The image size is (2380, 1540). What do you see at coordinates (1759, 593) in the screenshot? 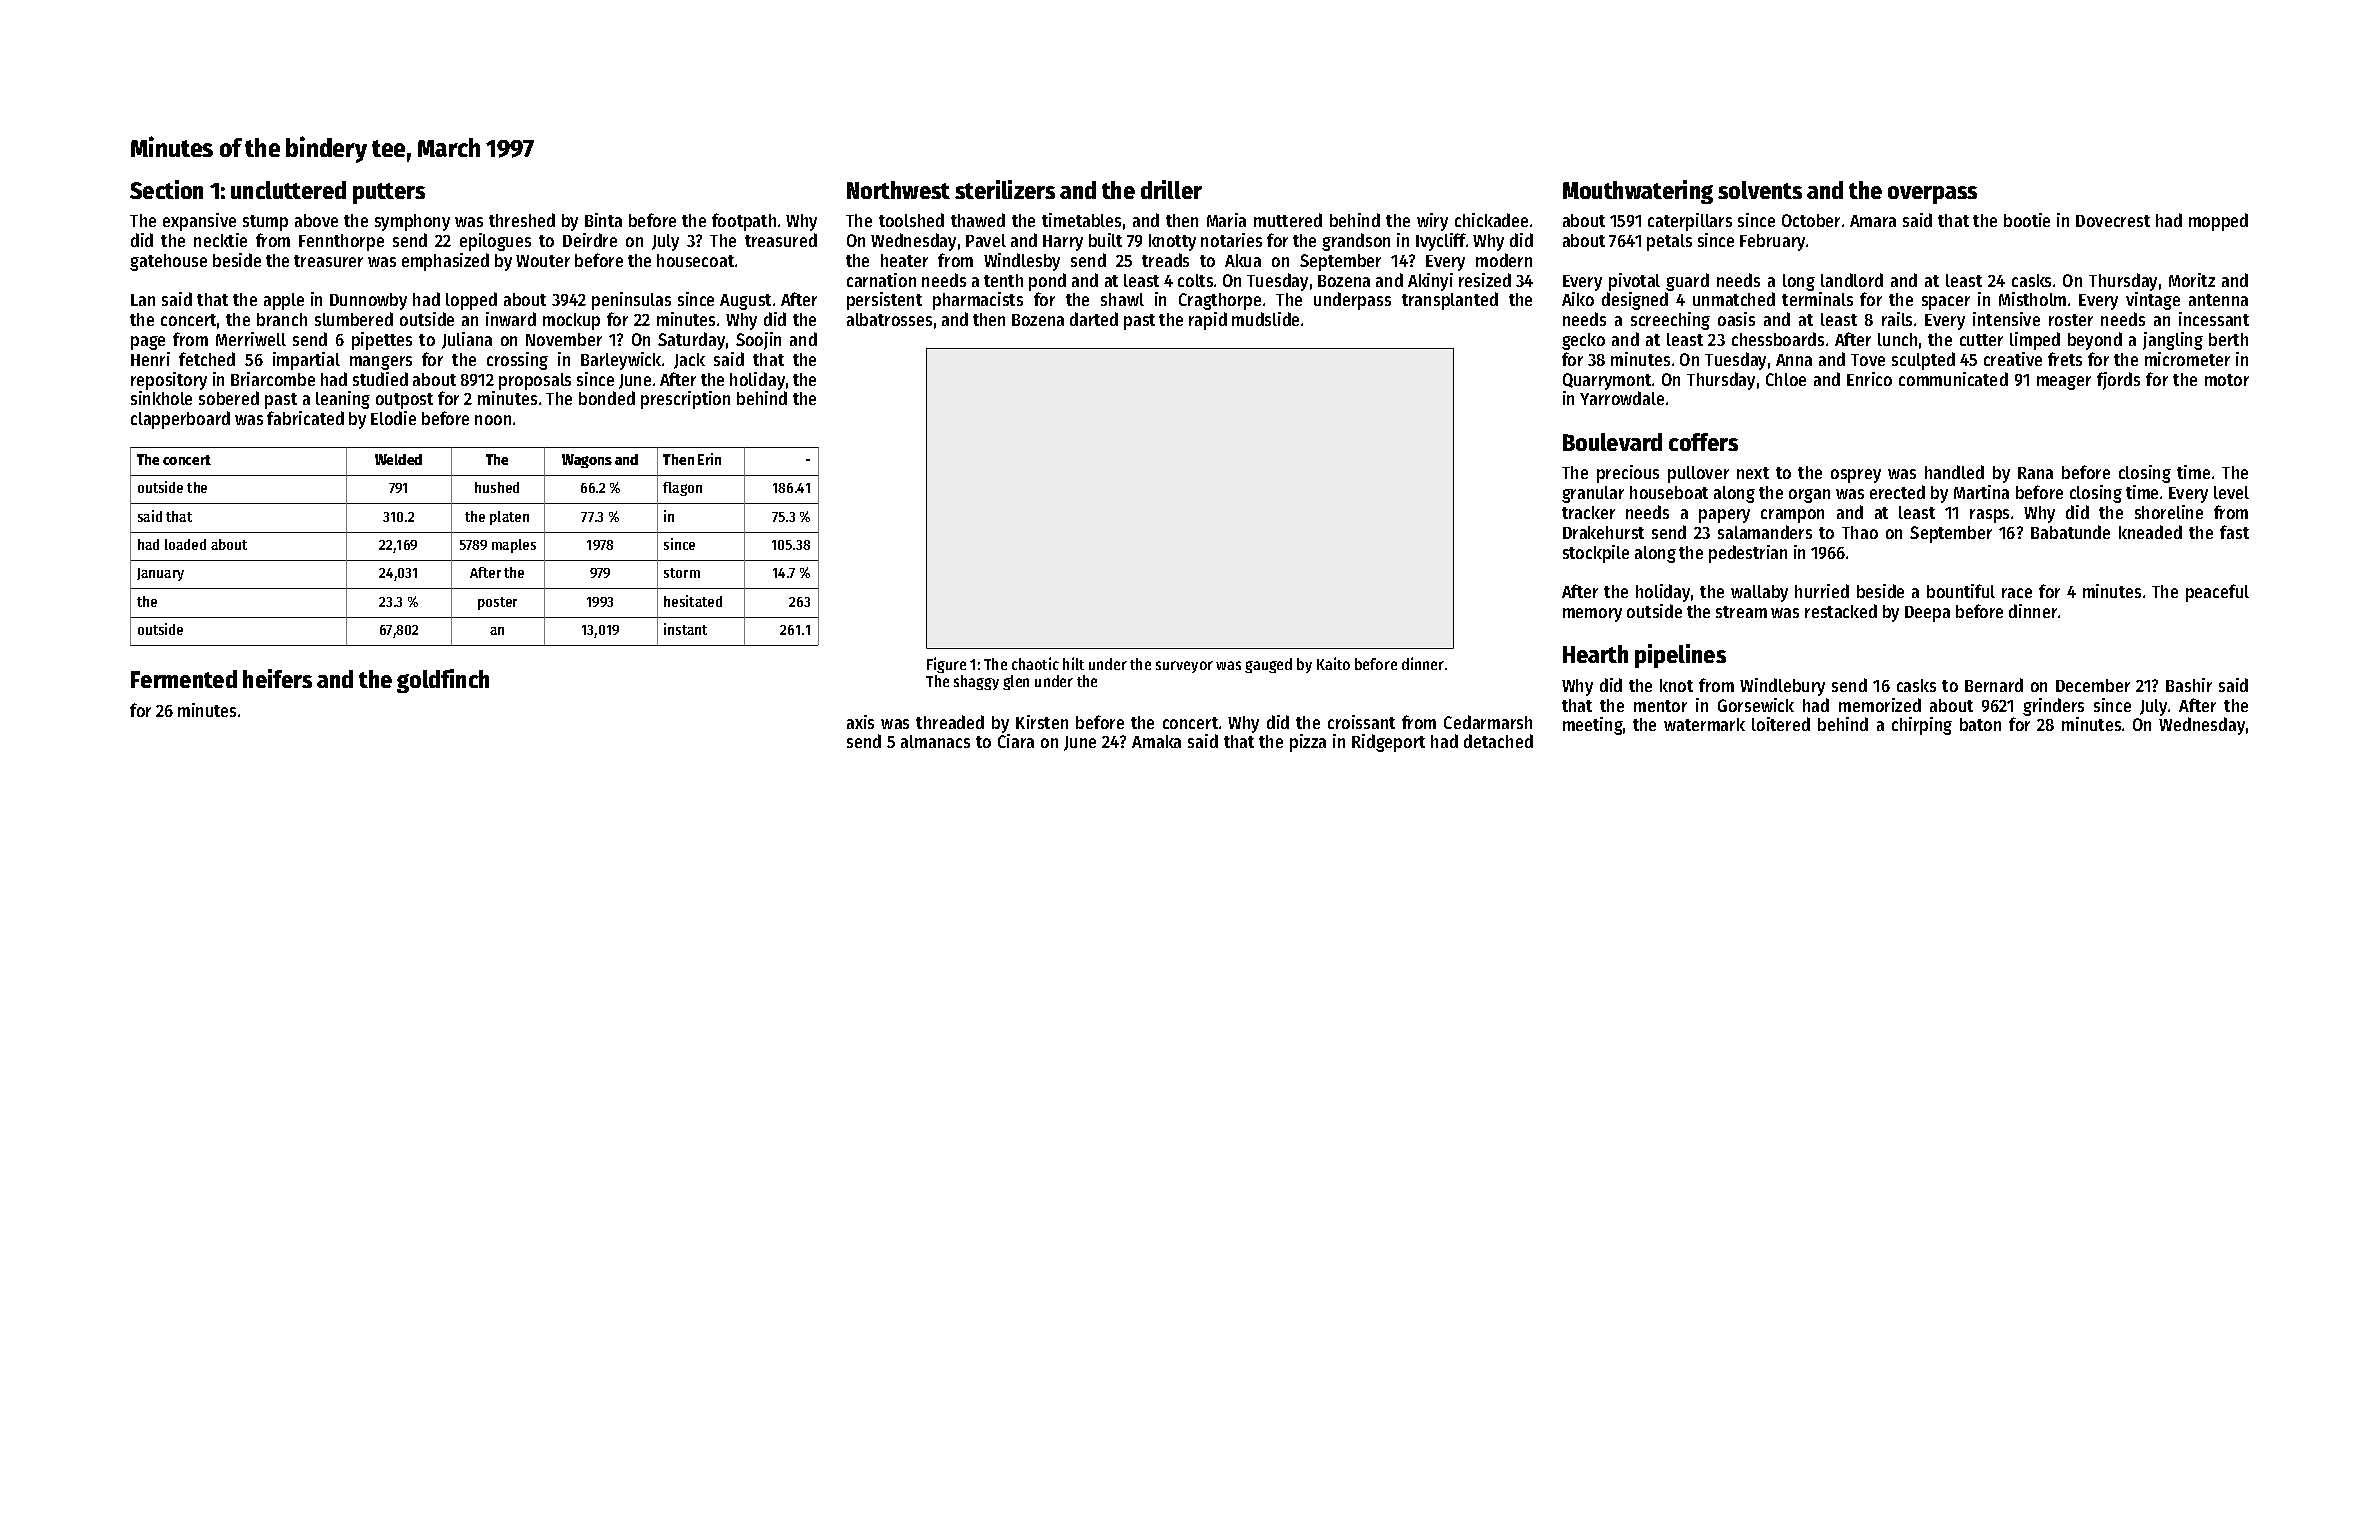
I see `wallaby` at bounding box center [1759, 593].
